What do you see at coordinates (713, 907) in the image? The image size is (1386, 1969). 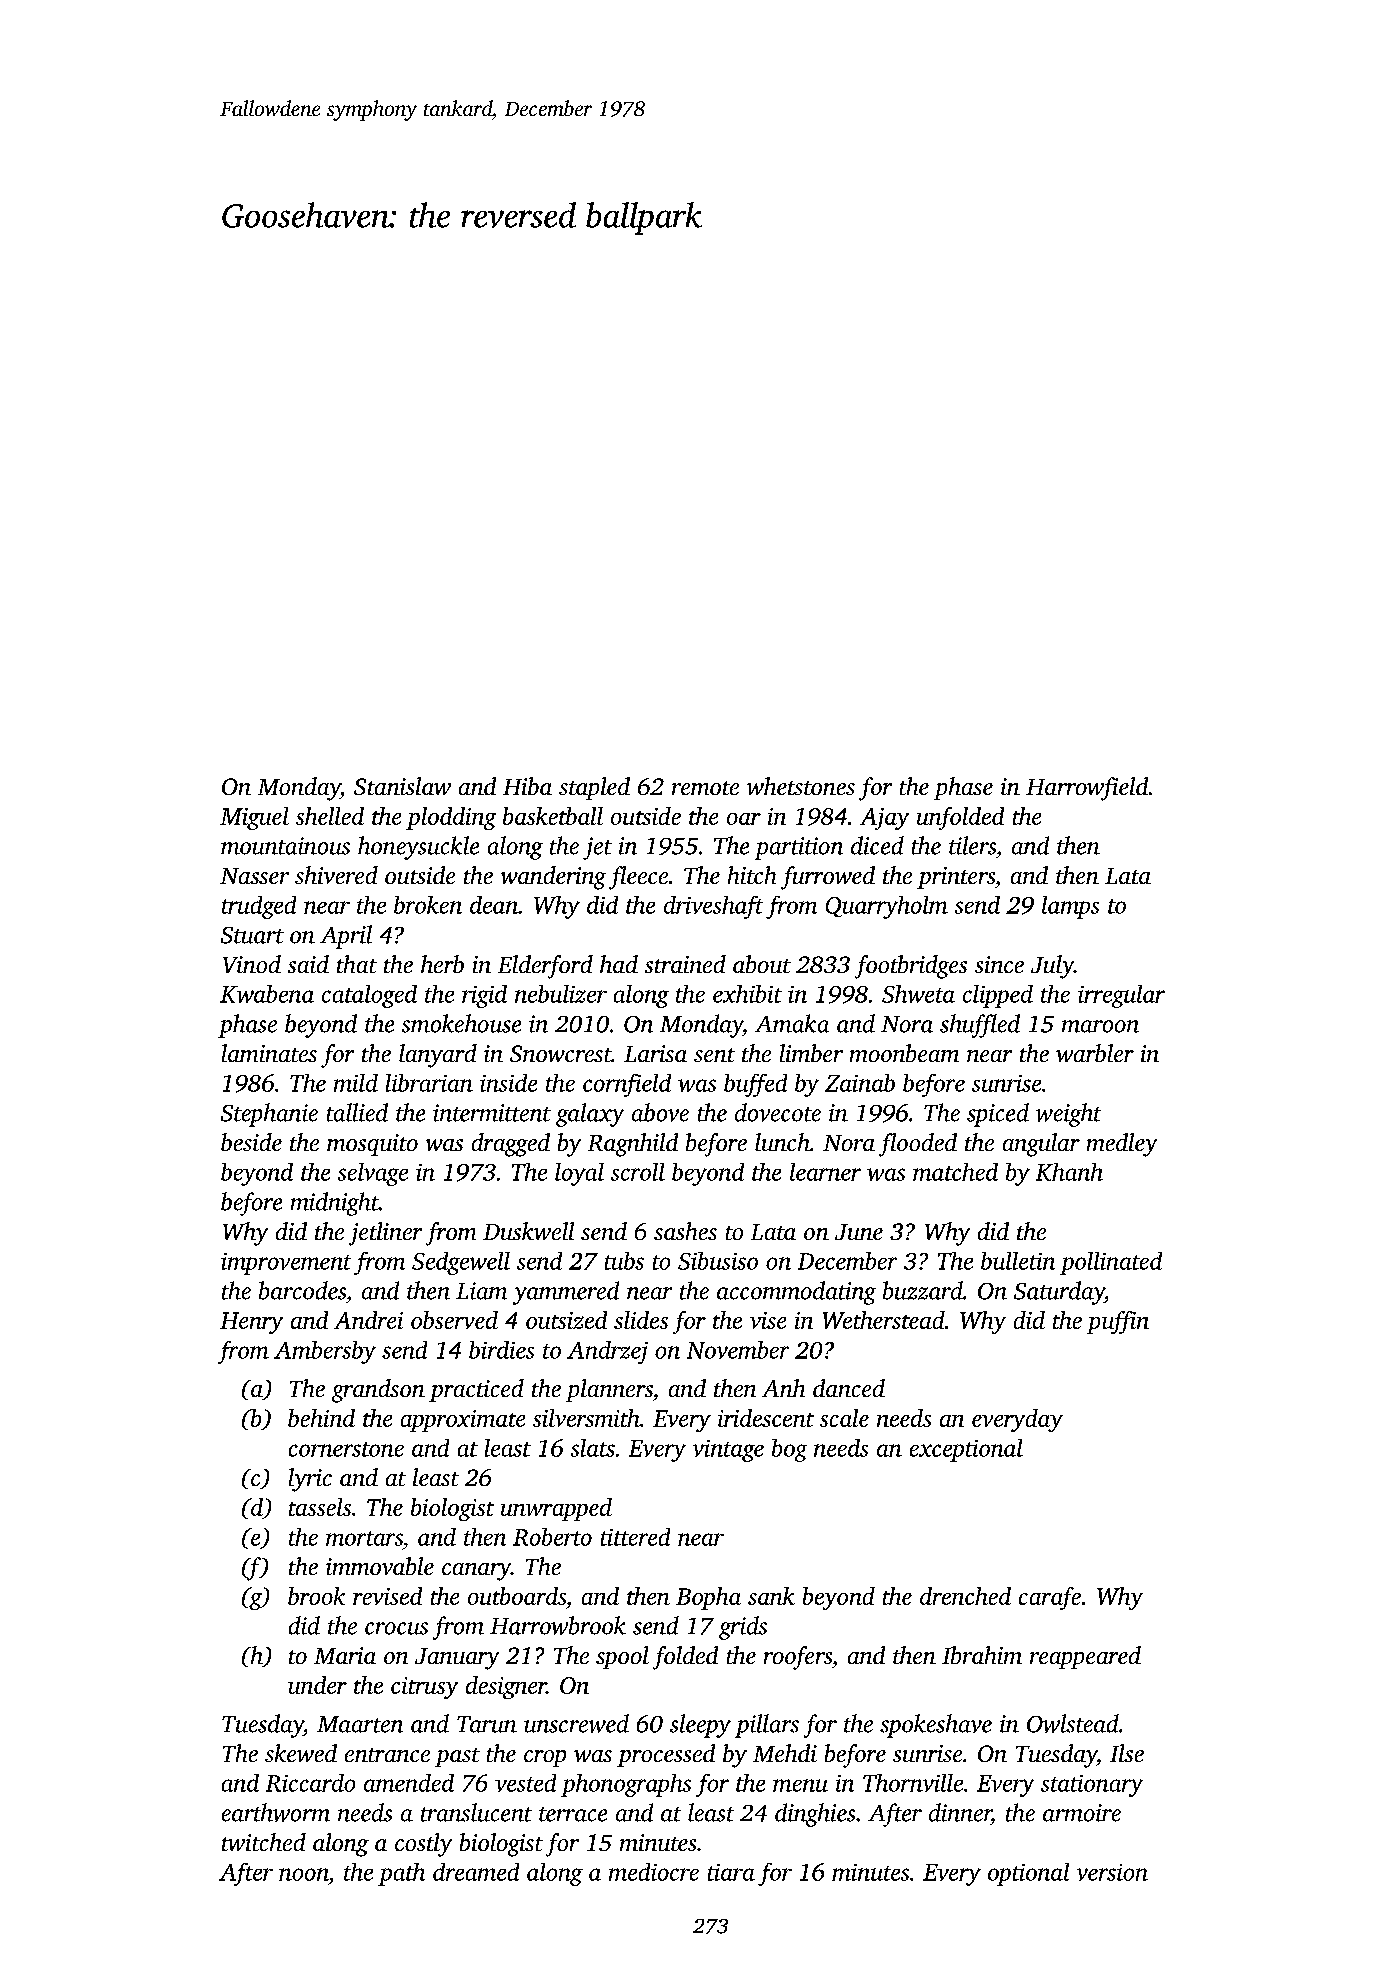 I see `driveshaft` at bounding box center [713, 907].
